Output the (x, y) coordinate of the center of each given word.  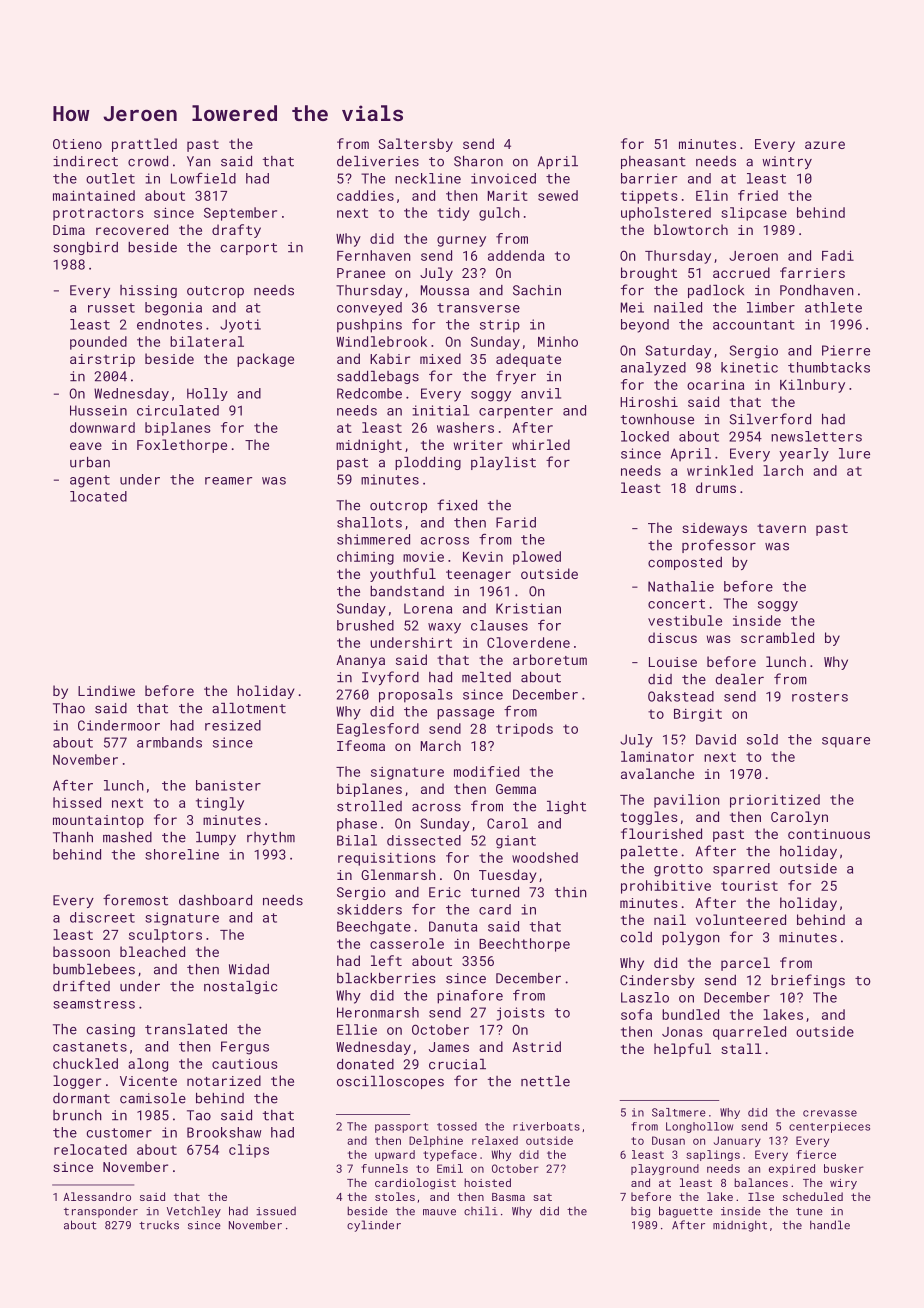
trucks (159, 1225)
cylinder (374, 1226)
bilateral (207, 341)
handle (830, 1225)
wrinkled (720, 470)
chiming (365, 558)
